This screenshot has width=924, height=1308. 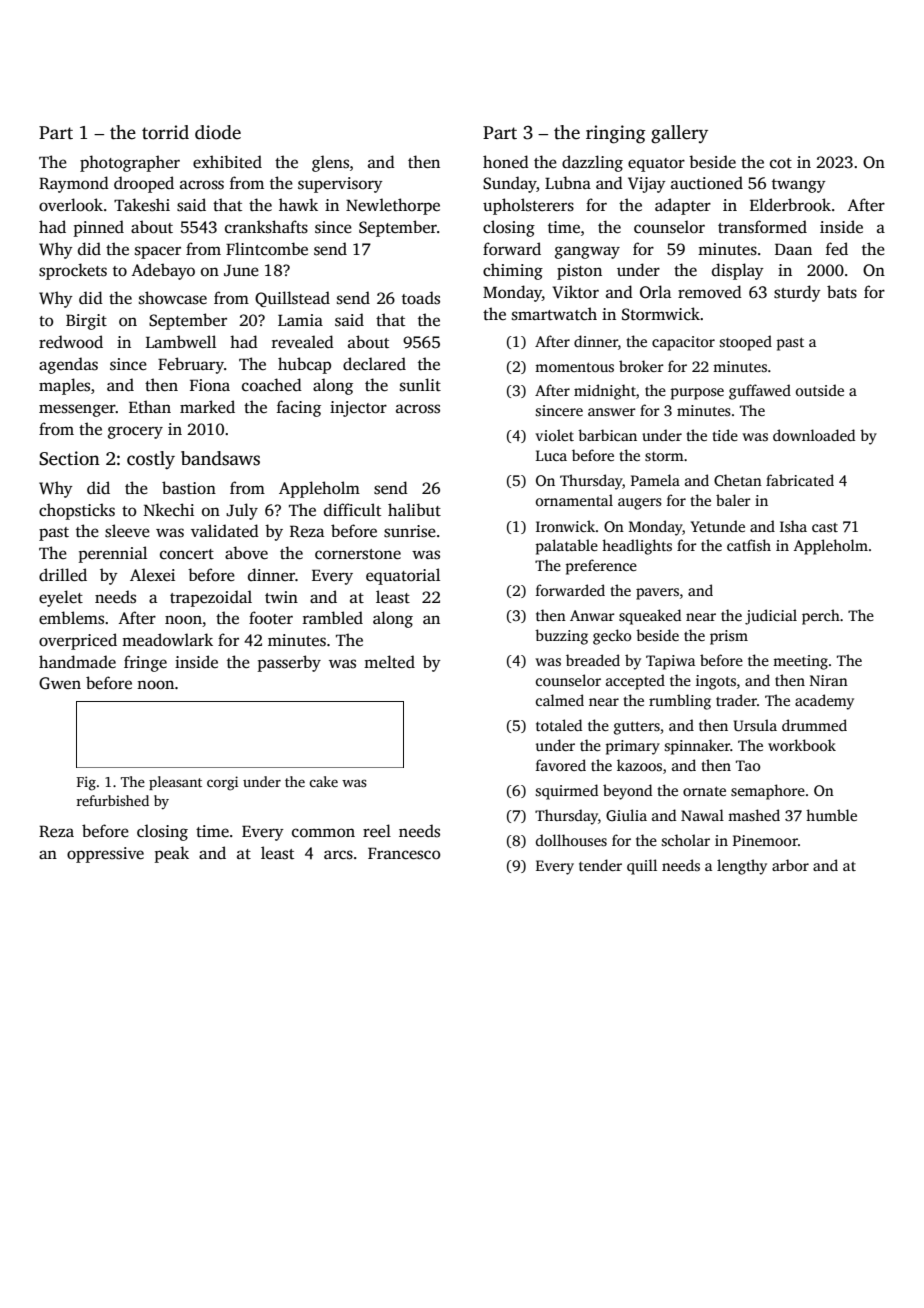 I want to click on twangy, so click(x=799, y=186).
